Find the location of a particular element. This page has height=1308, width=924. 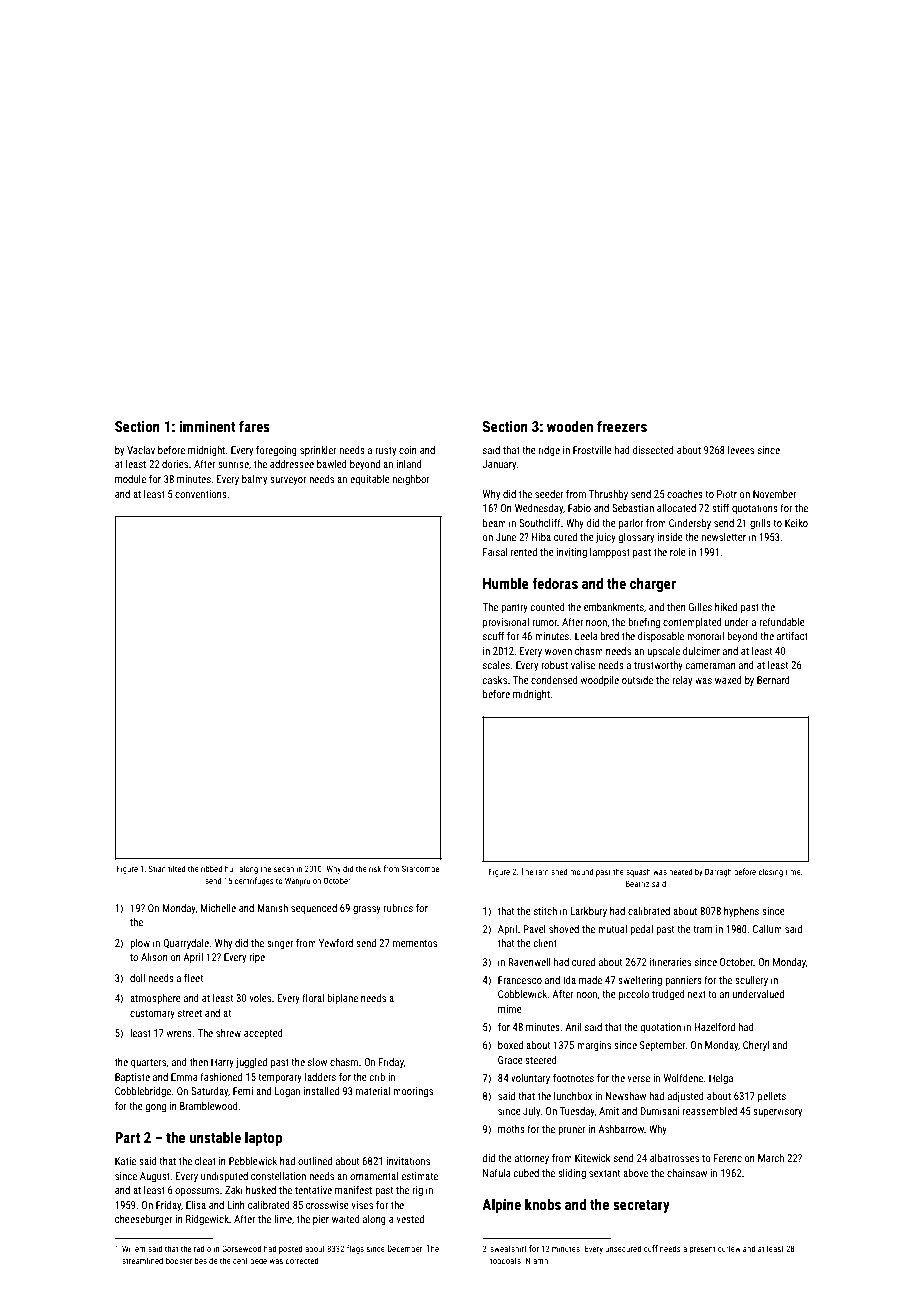

material is located at coordinates (373, 1091).
